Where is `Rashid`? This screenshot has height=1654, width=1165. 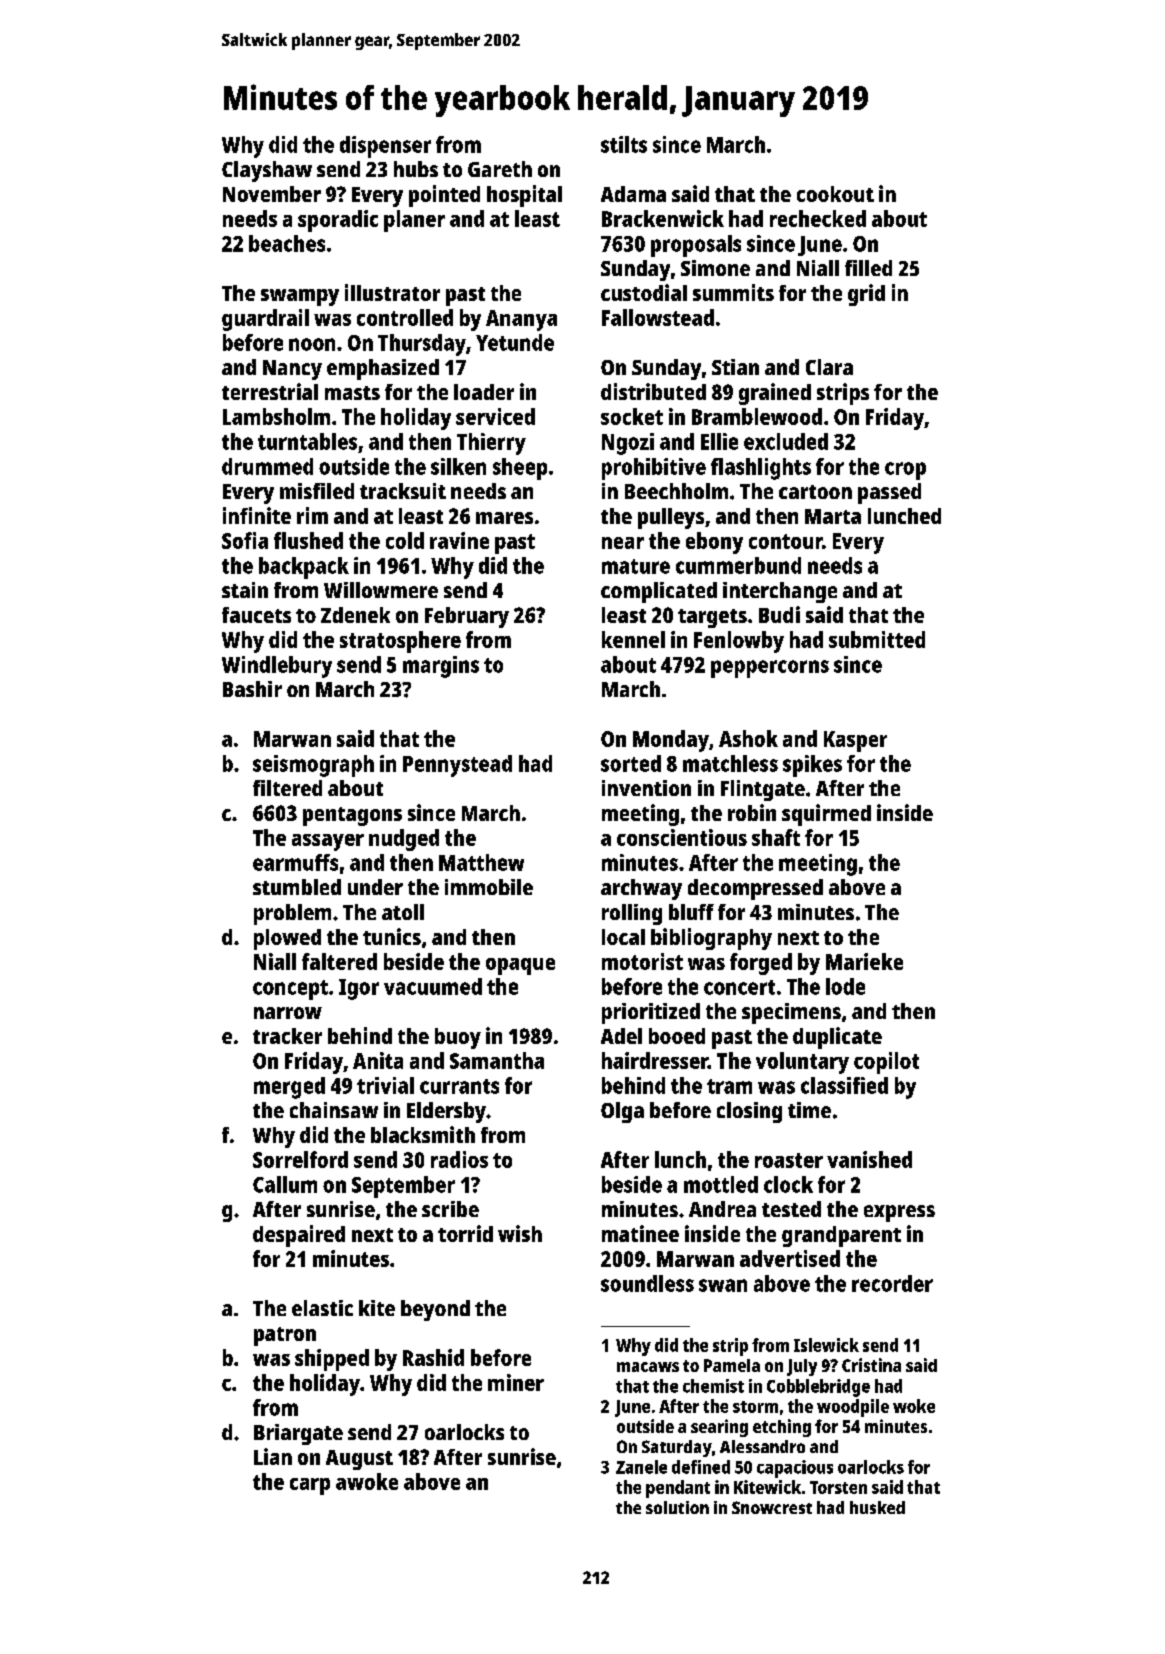
Rashid is located at coordinates (433, 1357).
